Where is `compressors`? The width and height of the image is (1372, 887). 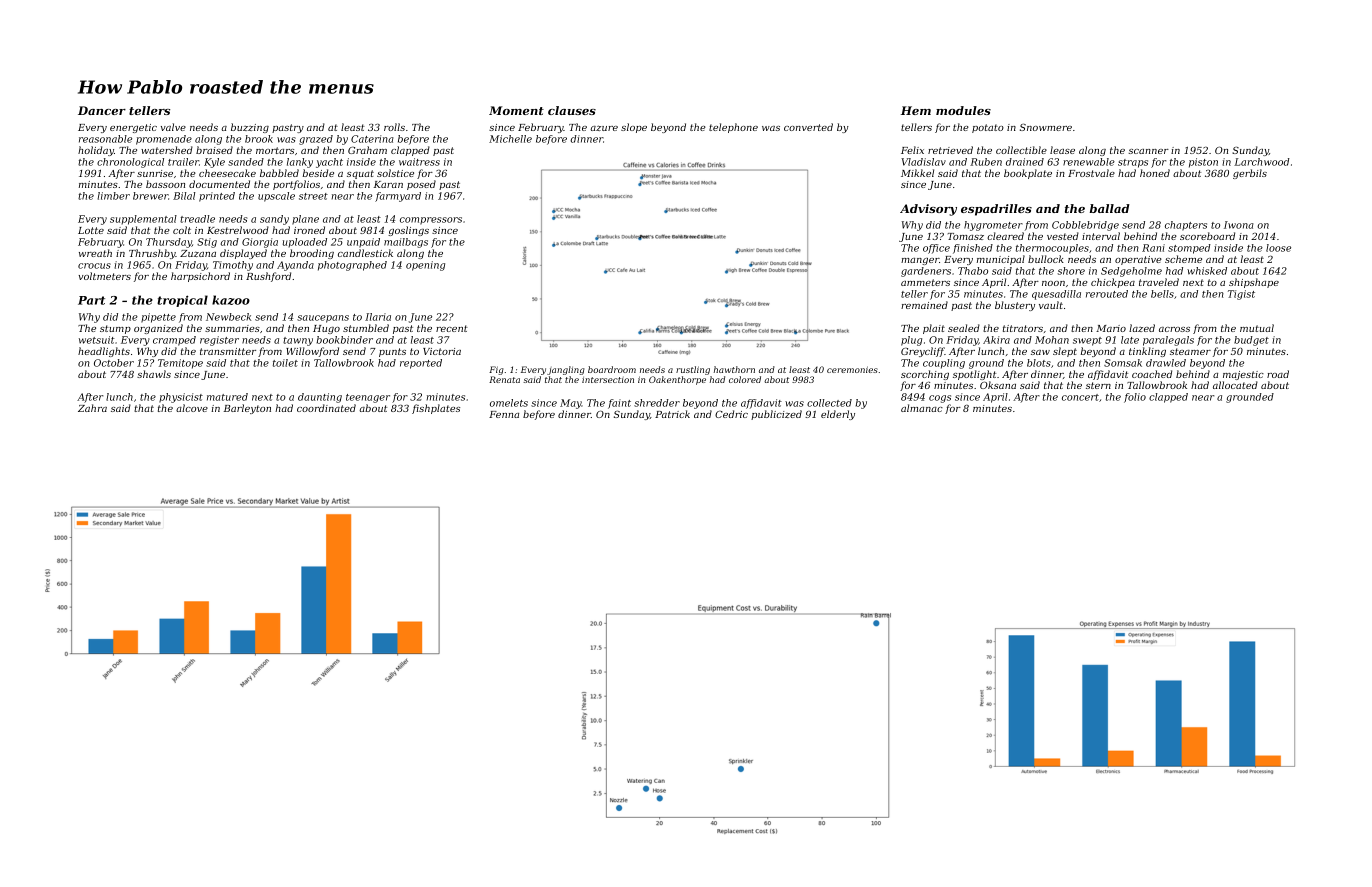
compressors is located at coordinates (431, 221).
